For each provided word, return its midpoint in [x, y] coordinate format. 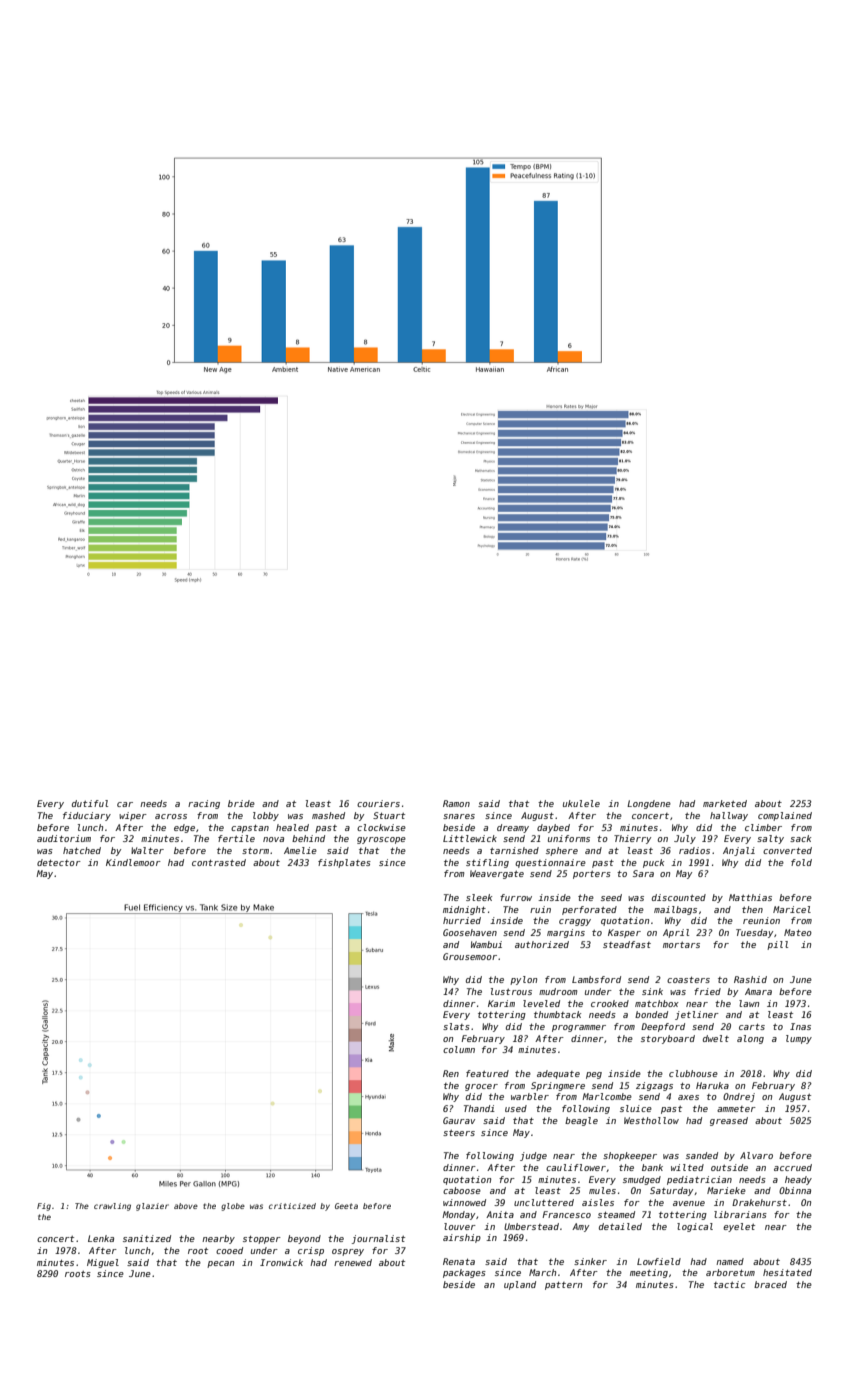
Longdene [649, 804]
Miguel [103, 1263]
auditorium [64, 838]
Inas [800, 1026]
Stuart [389, 815]
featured [487, 1073]
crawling [112, 1207]
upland [520, 1285]
